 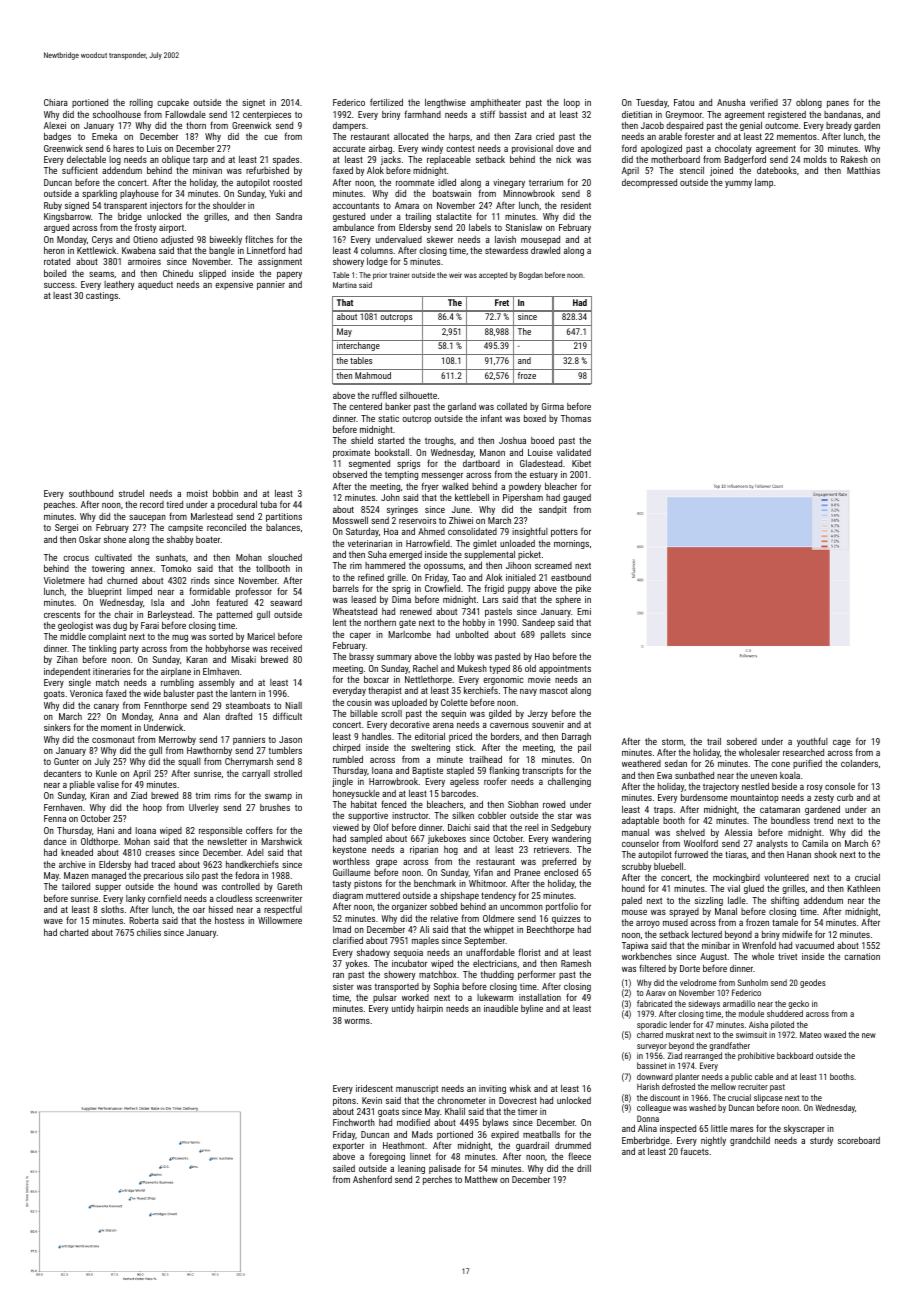 I want to click on perches, so click(x=437, y=1180).
